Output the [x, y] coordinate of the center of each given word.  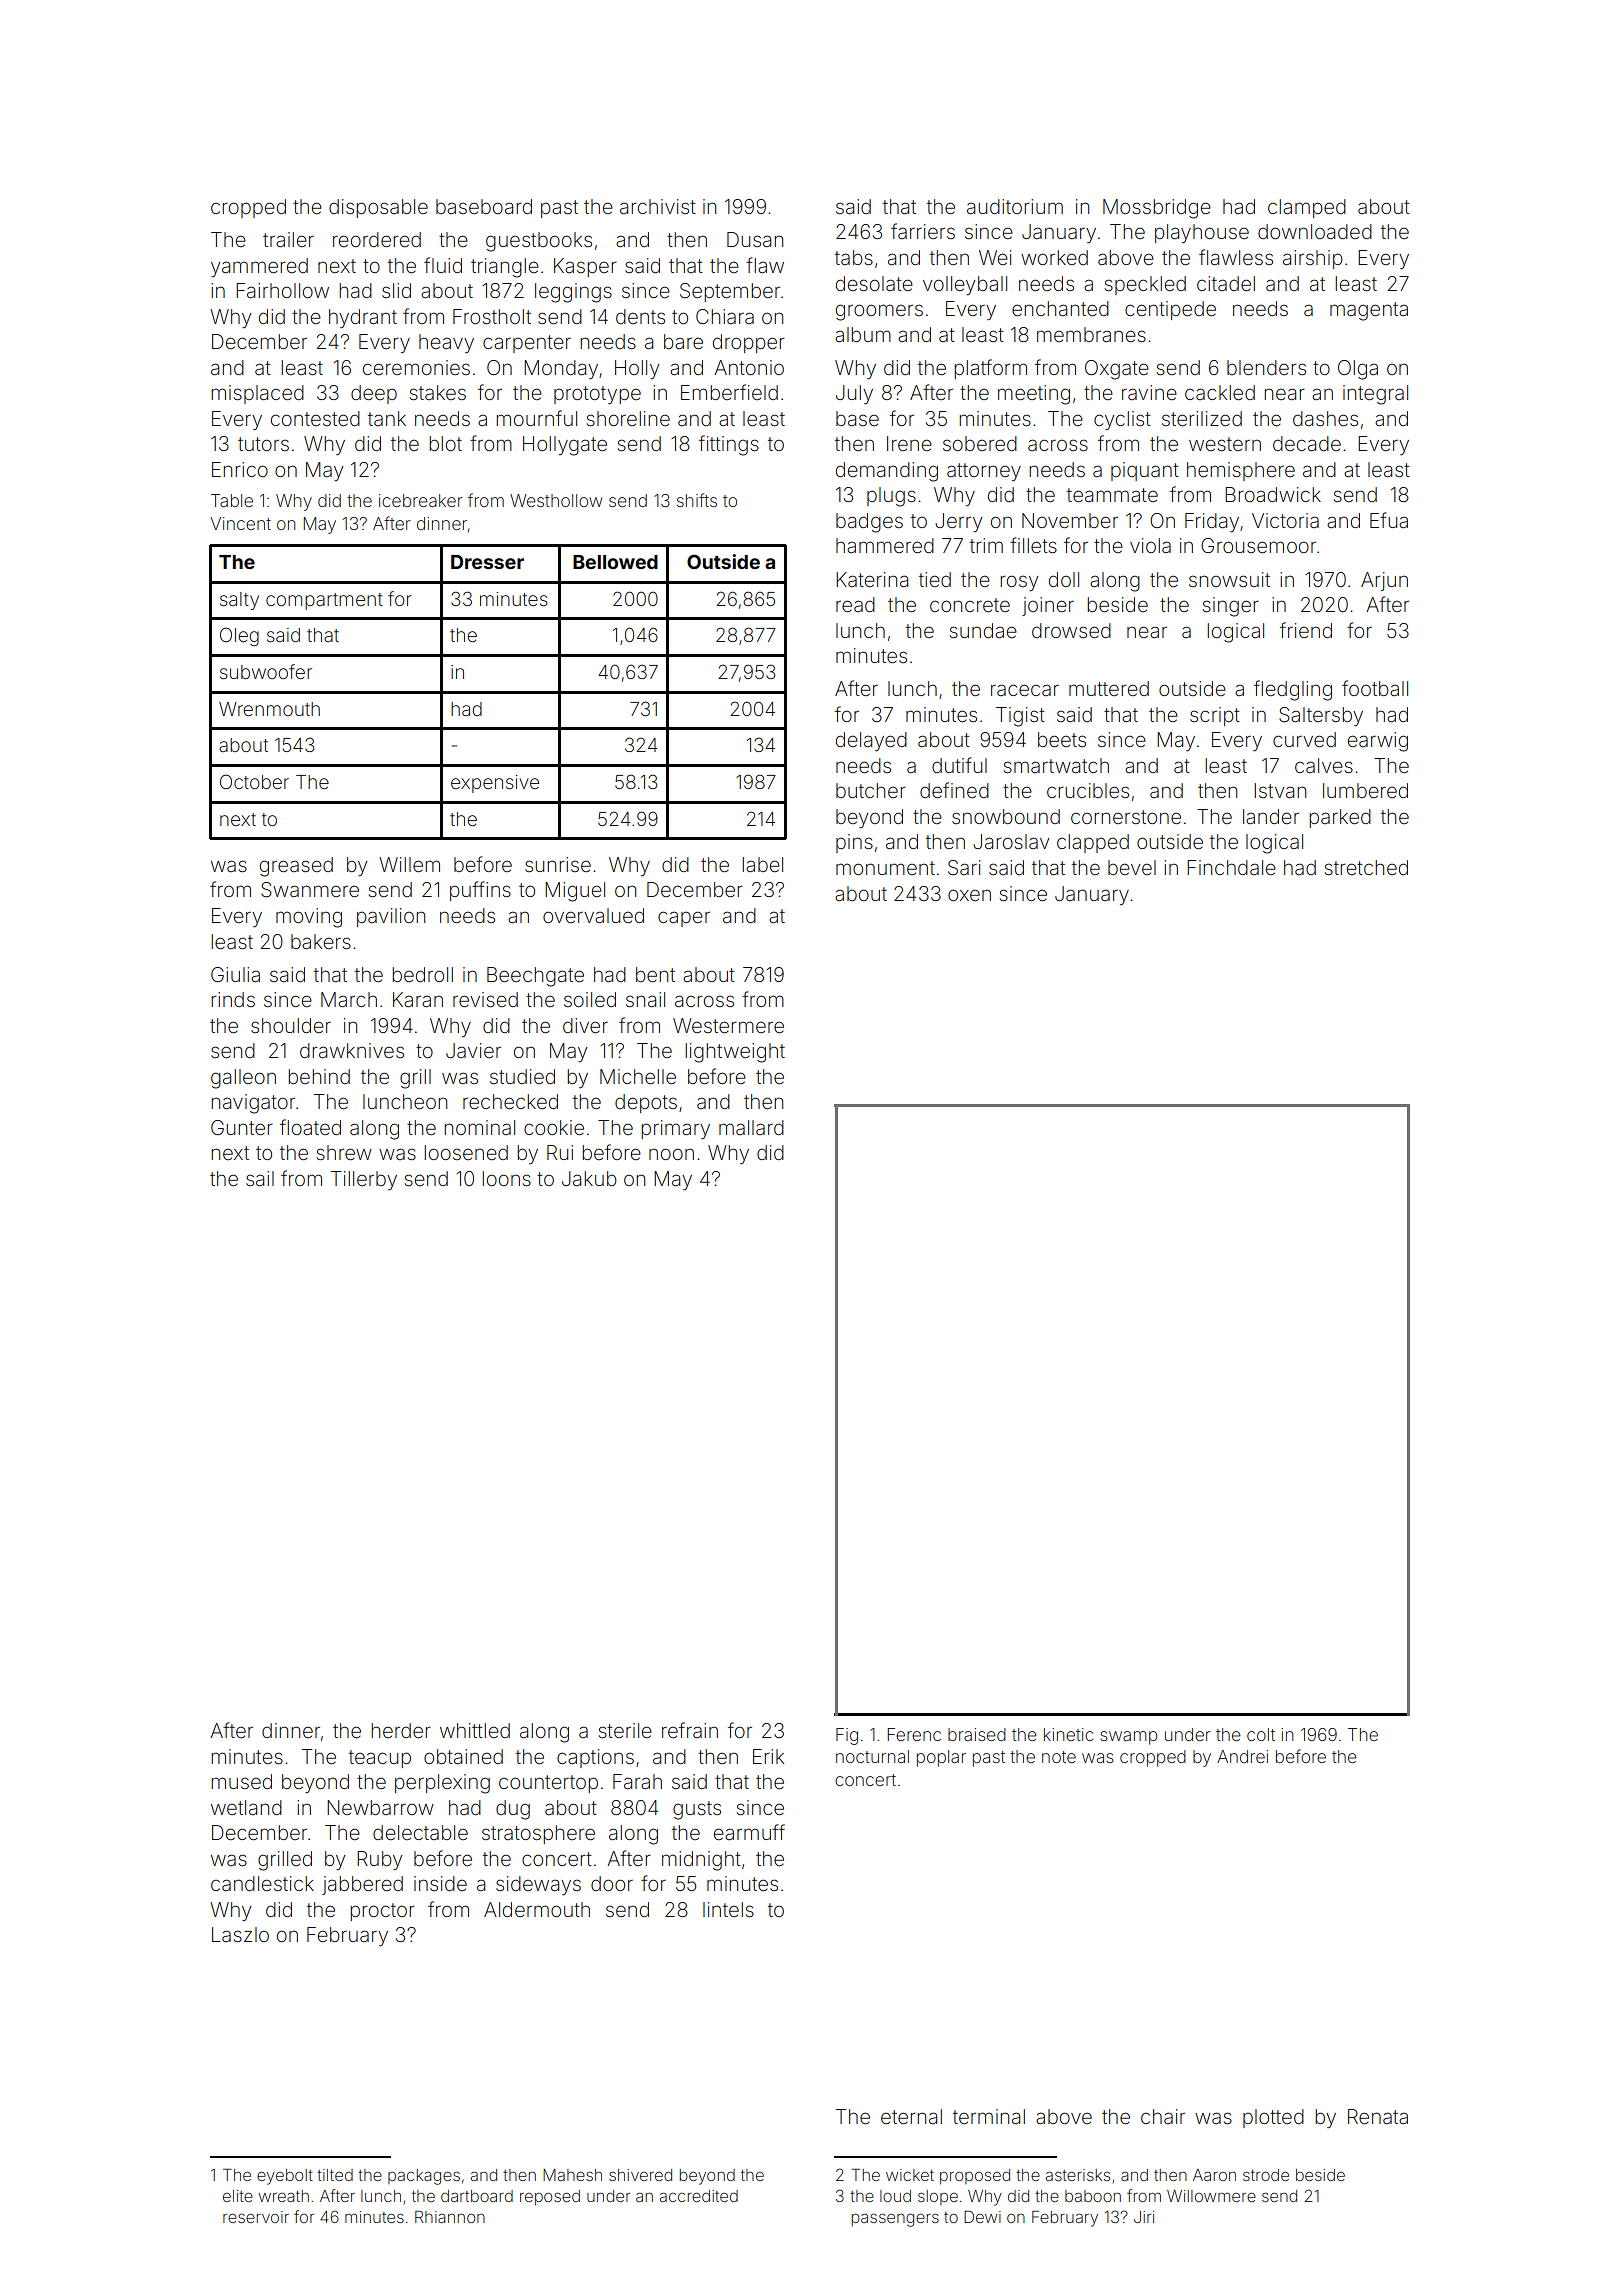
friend [1306, 630]
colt [1261, 1734]
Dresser [487, 562]
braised [977, 1734]
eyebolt [285, 2177]
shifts [697, 500]
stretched [1366, 867]
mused [242, 1781]
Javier [473, 1050]
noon [671, 1154]
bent [655, 974]
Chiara [725, 316]
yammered [259, 267]
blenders [1266, 367]
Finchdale [1231, 867]
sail [260, 1178]
